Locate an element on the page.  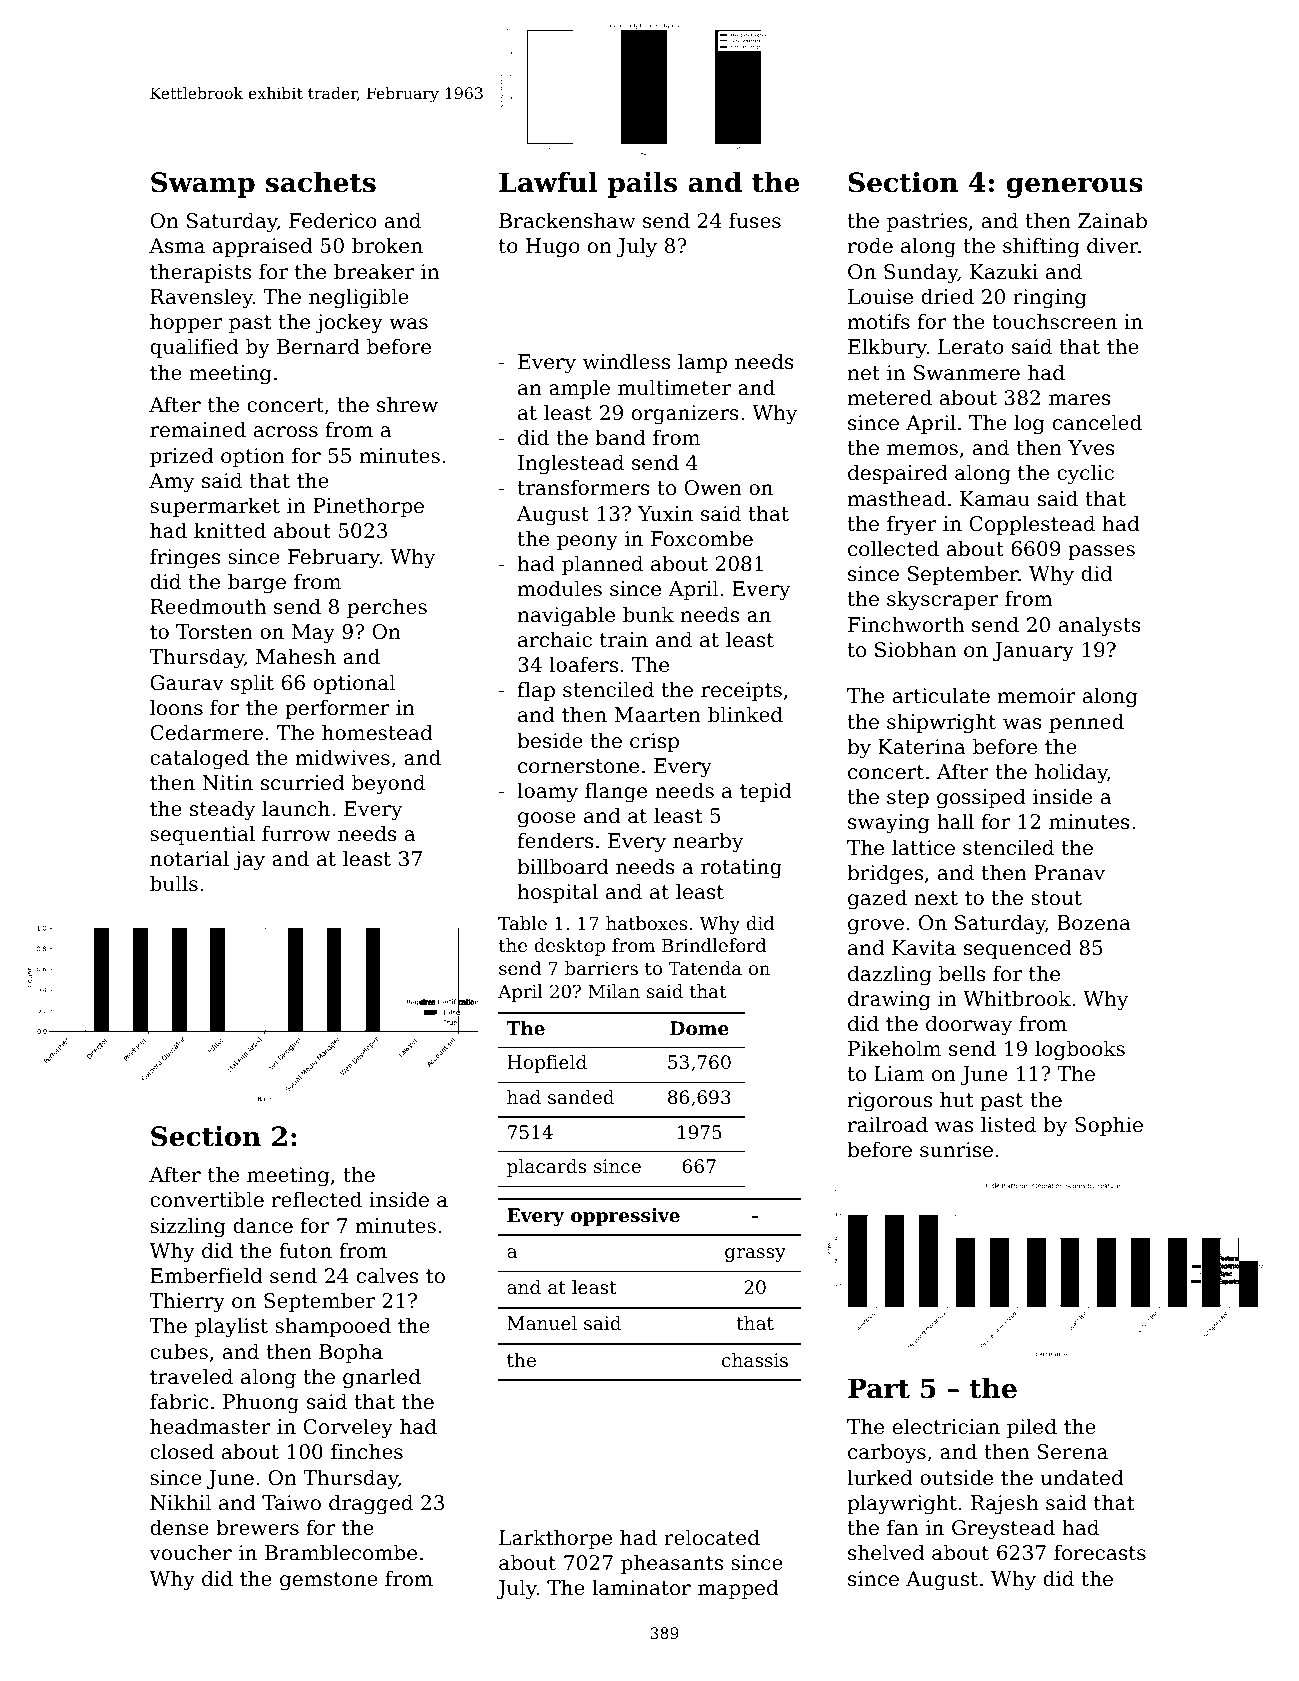
breaker is located at coordinates (374, 271).
